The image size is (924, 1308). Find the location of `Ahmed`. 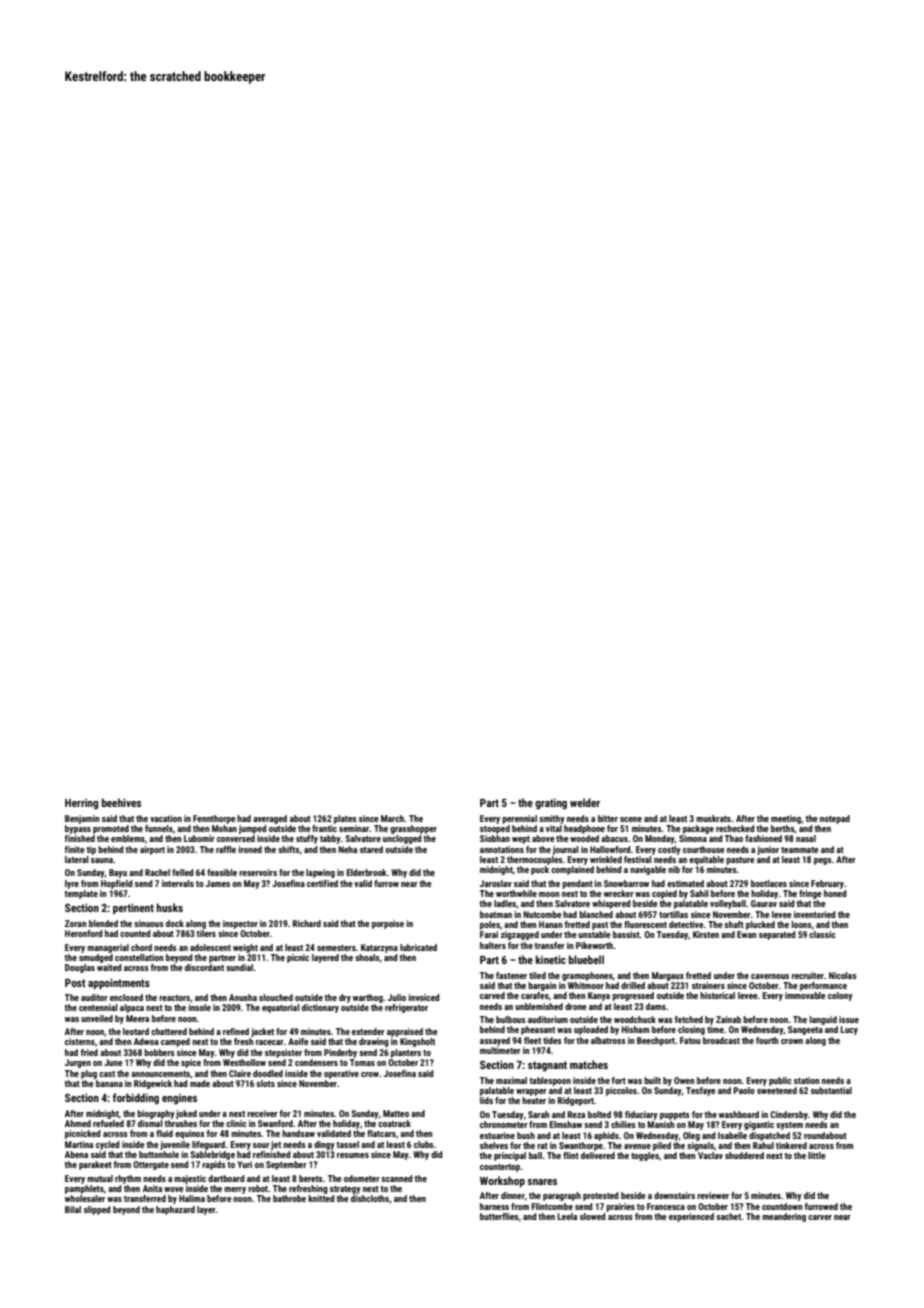

Ahmed is located at coordinates (78, 1123).
